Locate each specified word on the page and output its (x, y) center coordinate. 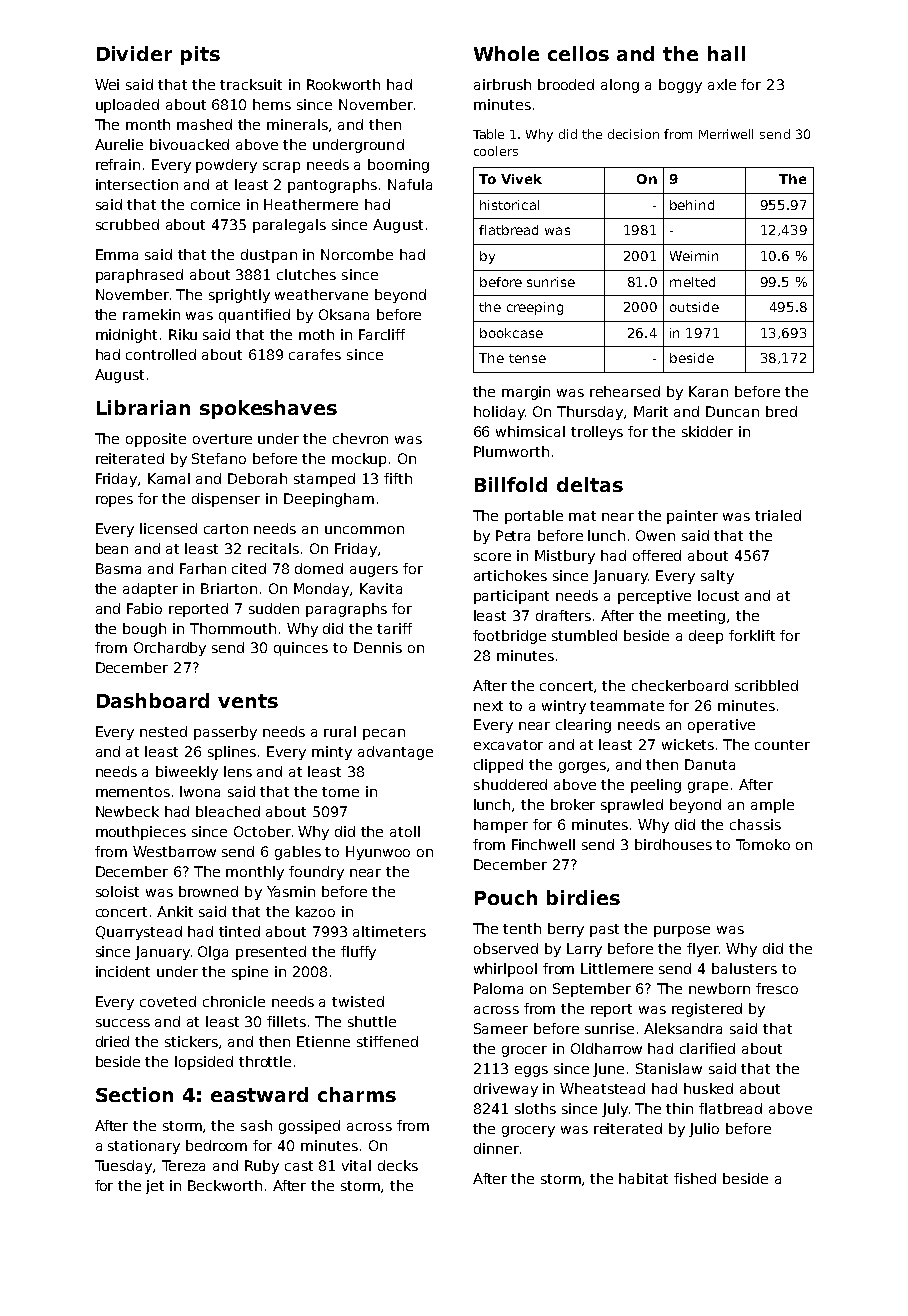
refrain (118, 164)
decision (633, 134)
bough (144, 630)
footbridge (509, 637)
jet (155, 1187)
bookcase (511, 333)
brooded (566, 84)
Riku (183, 334)
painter (692, 517)
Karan (708, 391)
